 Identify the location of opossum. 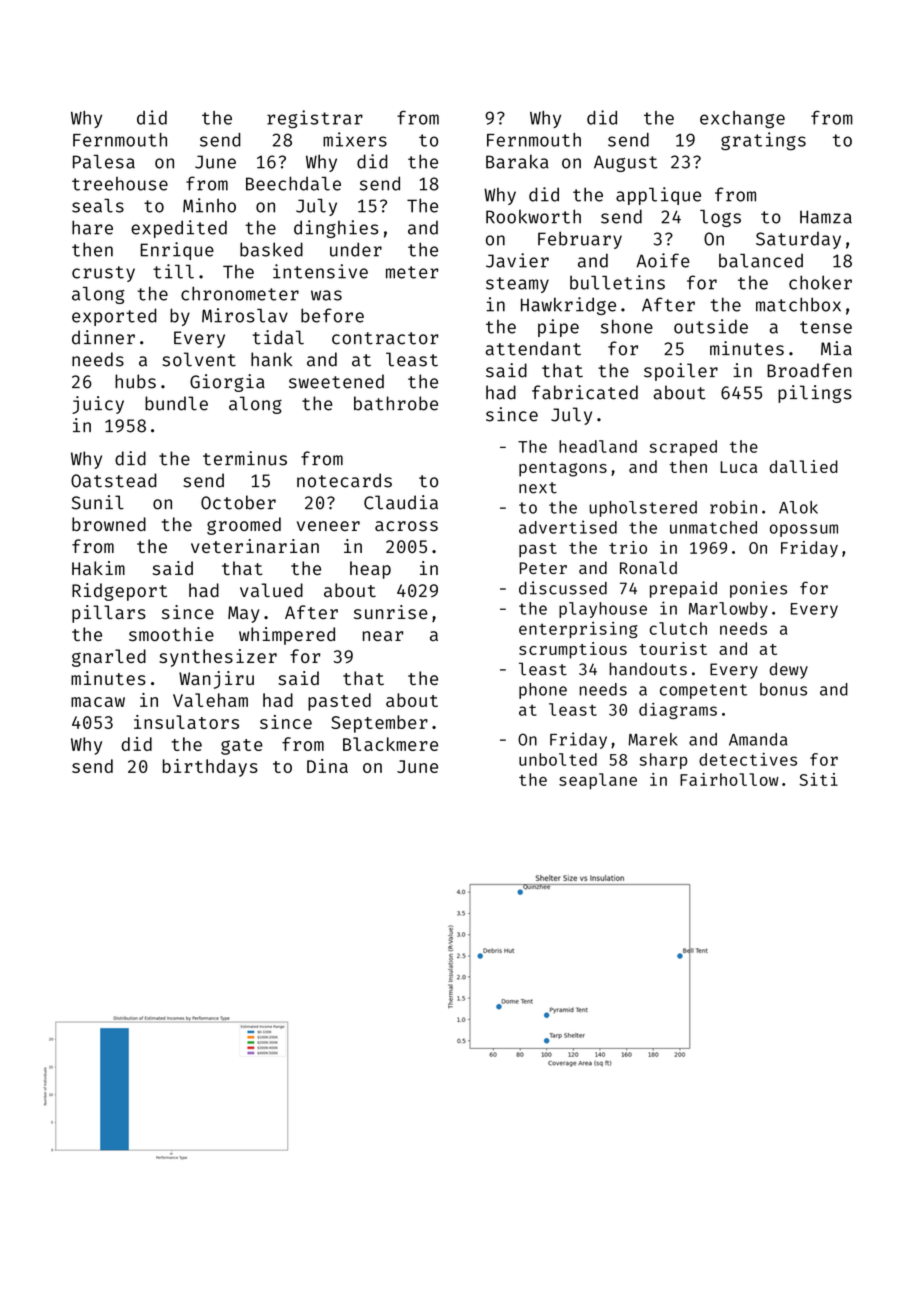
(804, 530).
